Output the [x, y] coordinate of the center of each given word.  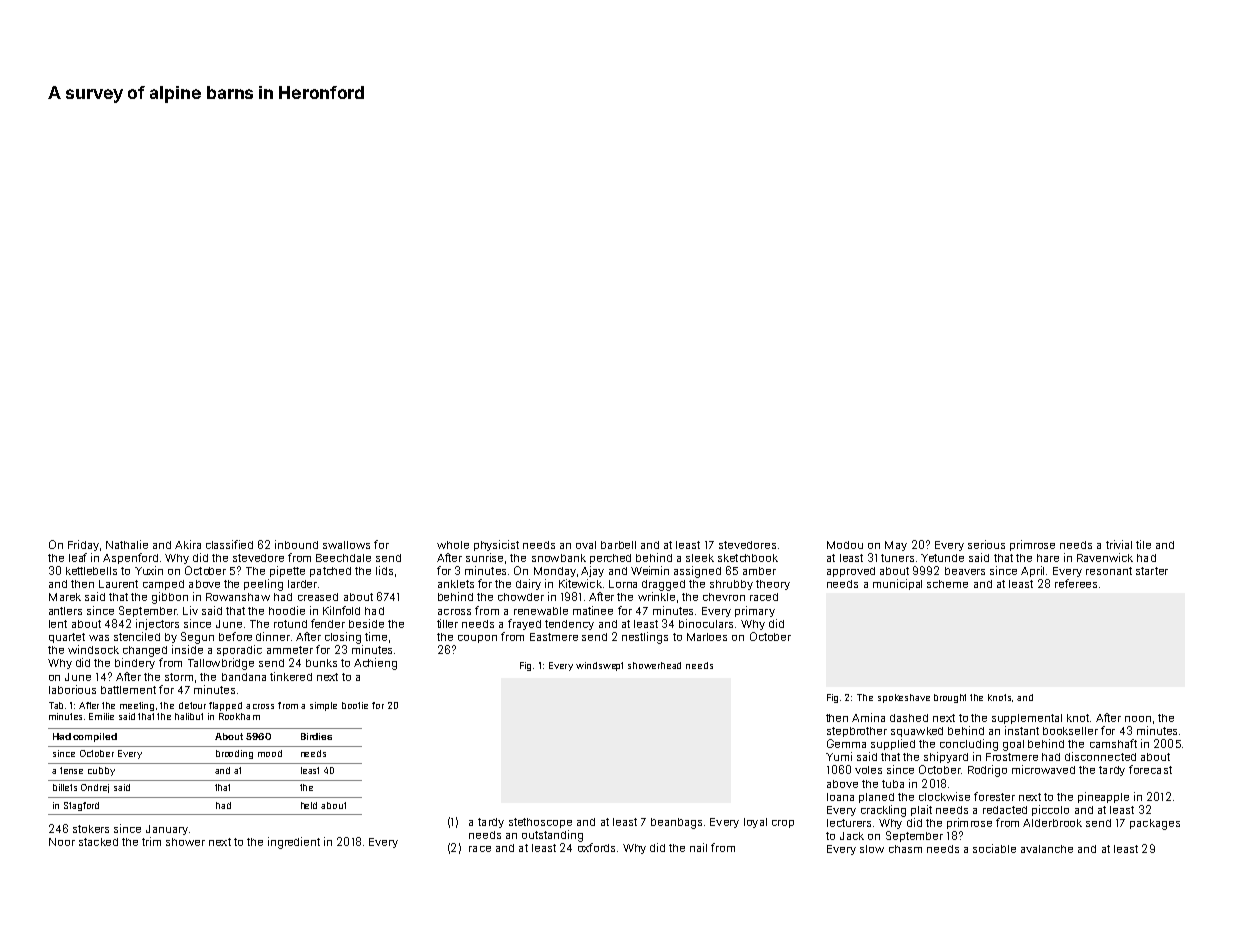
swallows [346, 545]
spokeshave [904, 698]
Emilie [101, 716]
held [309, 805]
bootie [355, 705]
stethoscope [540, 823]
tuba [893, 784]
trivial [1119, 544]
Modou [845, 545]
